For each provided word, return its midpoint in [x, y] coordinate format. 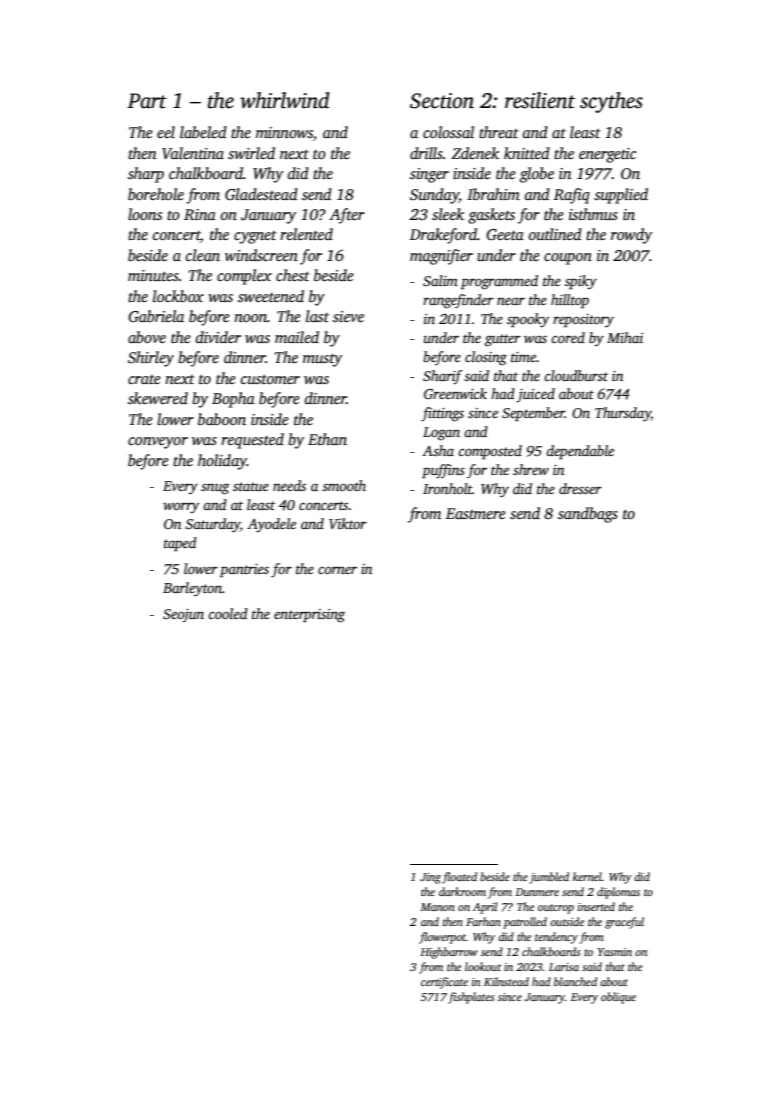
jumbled [549, 878]
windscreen [261, 255]
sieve [348, 316]
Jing [430, 878]
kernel [587, 876]
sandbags [588, 515]
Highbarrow [449, 953]
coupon [568, 259]
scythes [611, 102]
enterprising [309, 616]
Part [147, 101]
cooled [228, 613]
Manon [437, 907]
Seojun [183, 615]
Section [442, 101]
